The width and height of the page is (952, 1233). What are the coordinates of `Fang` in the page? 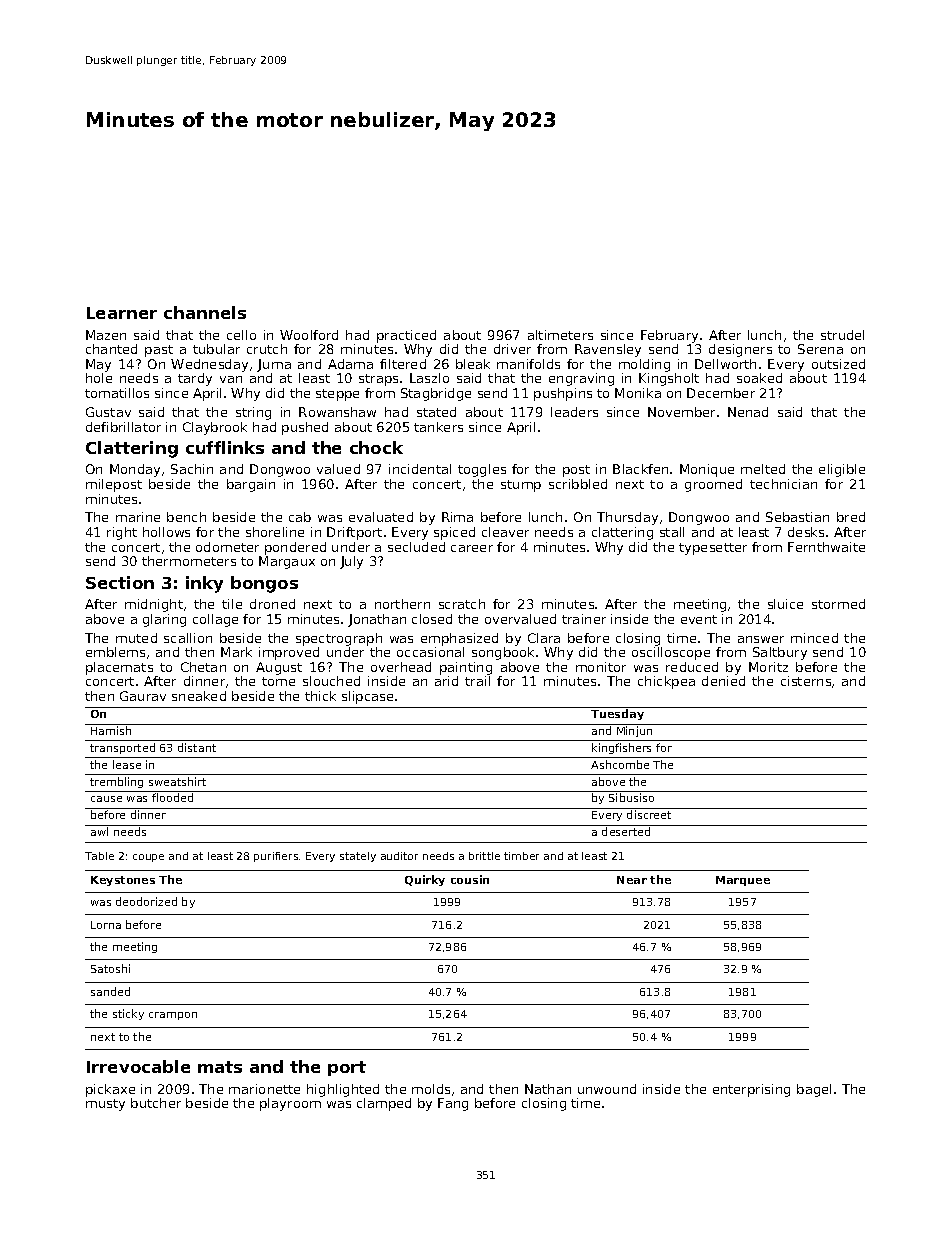 It's located at (453, 1104).
